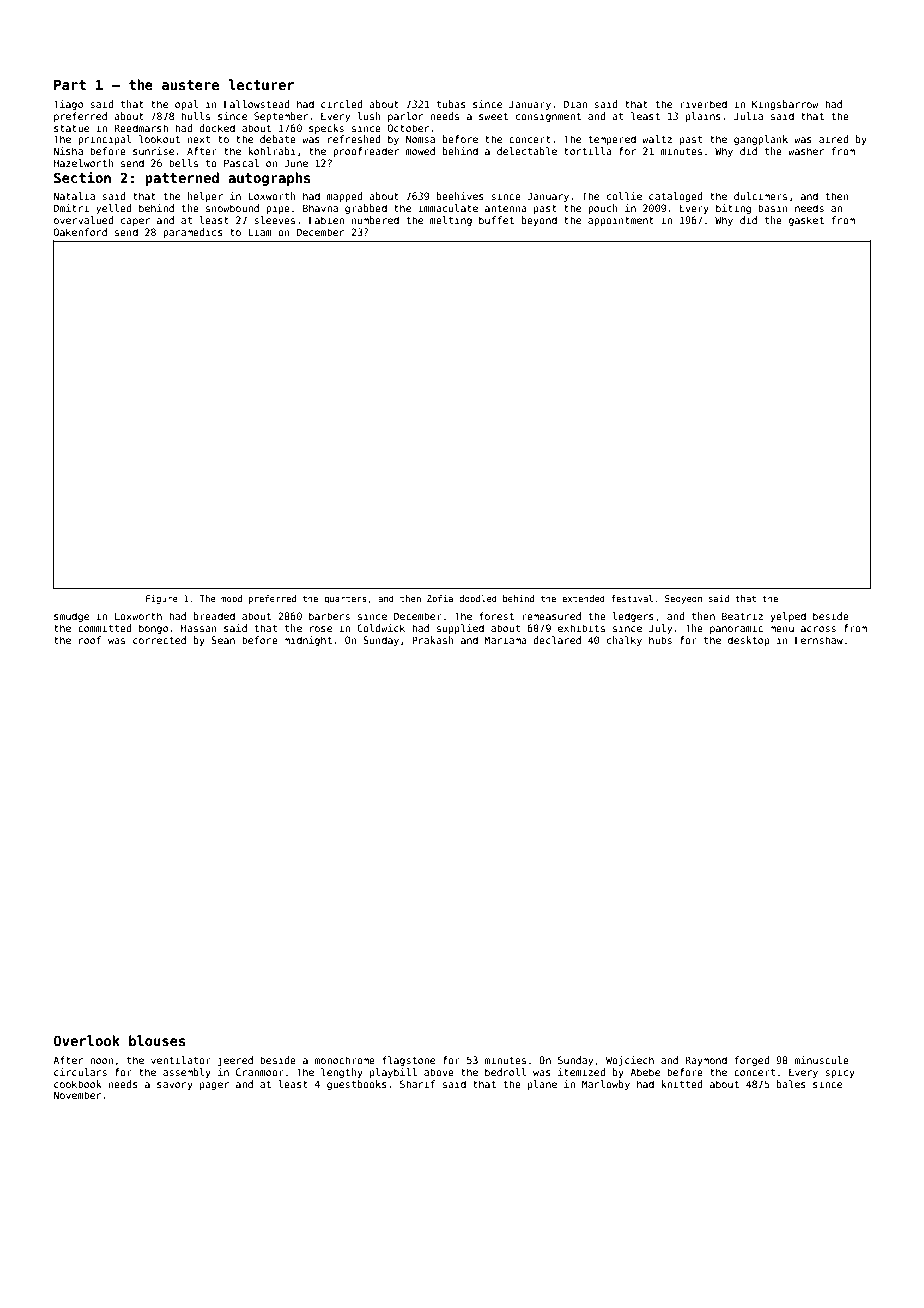 The width and height of the screenshot is (924, 1308). I want to click on numbered, so click(375, 220).
